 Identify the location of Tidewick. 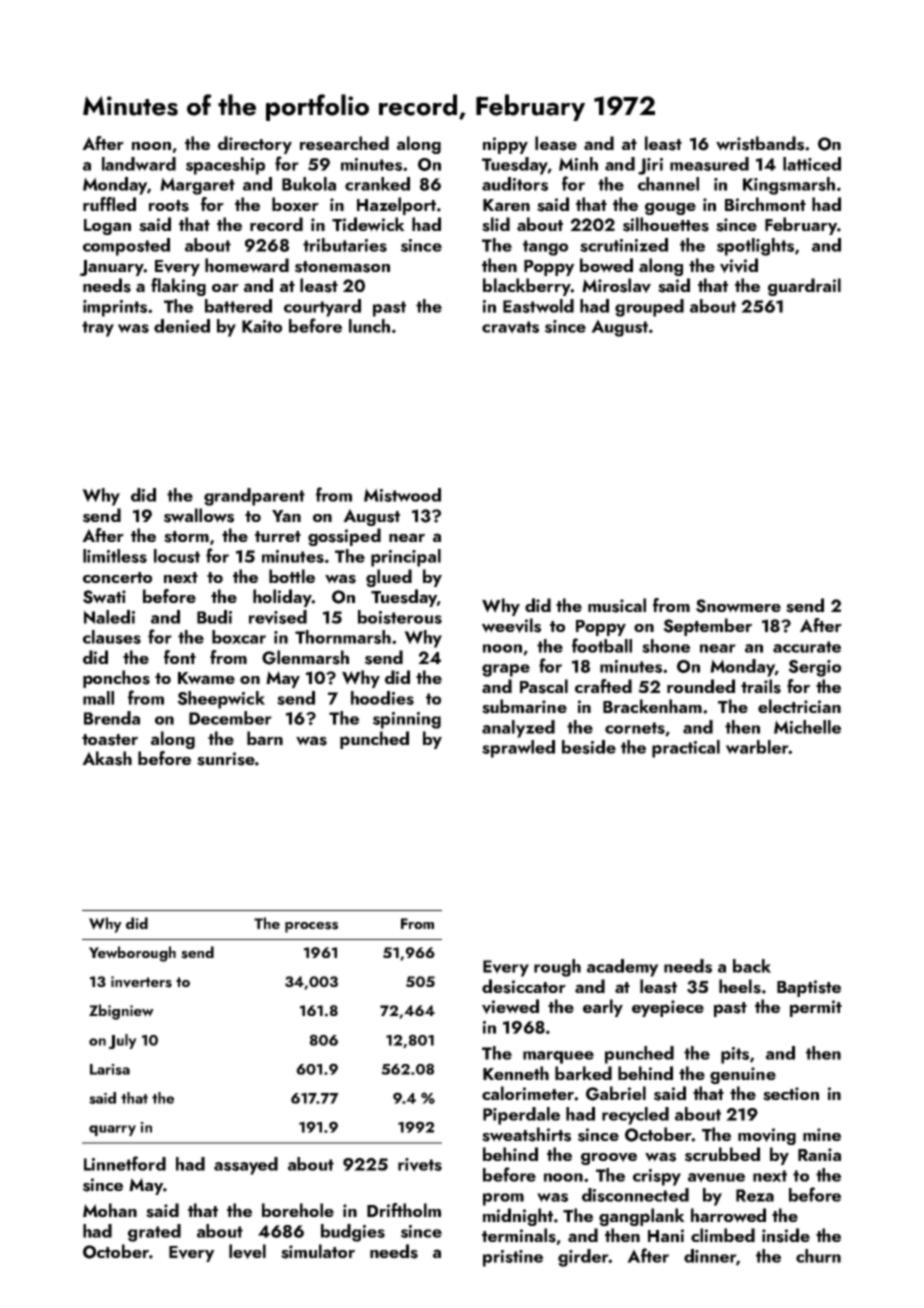
(368, 224).
